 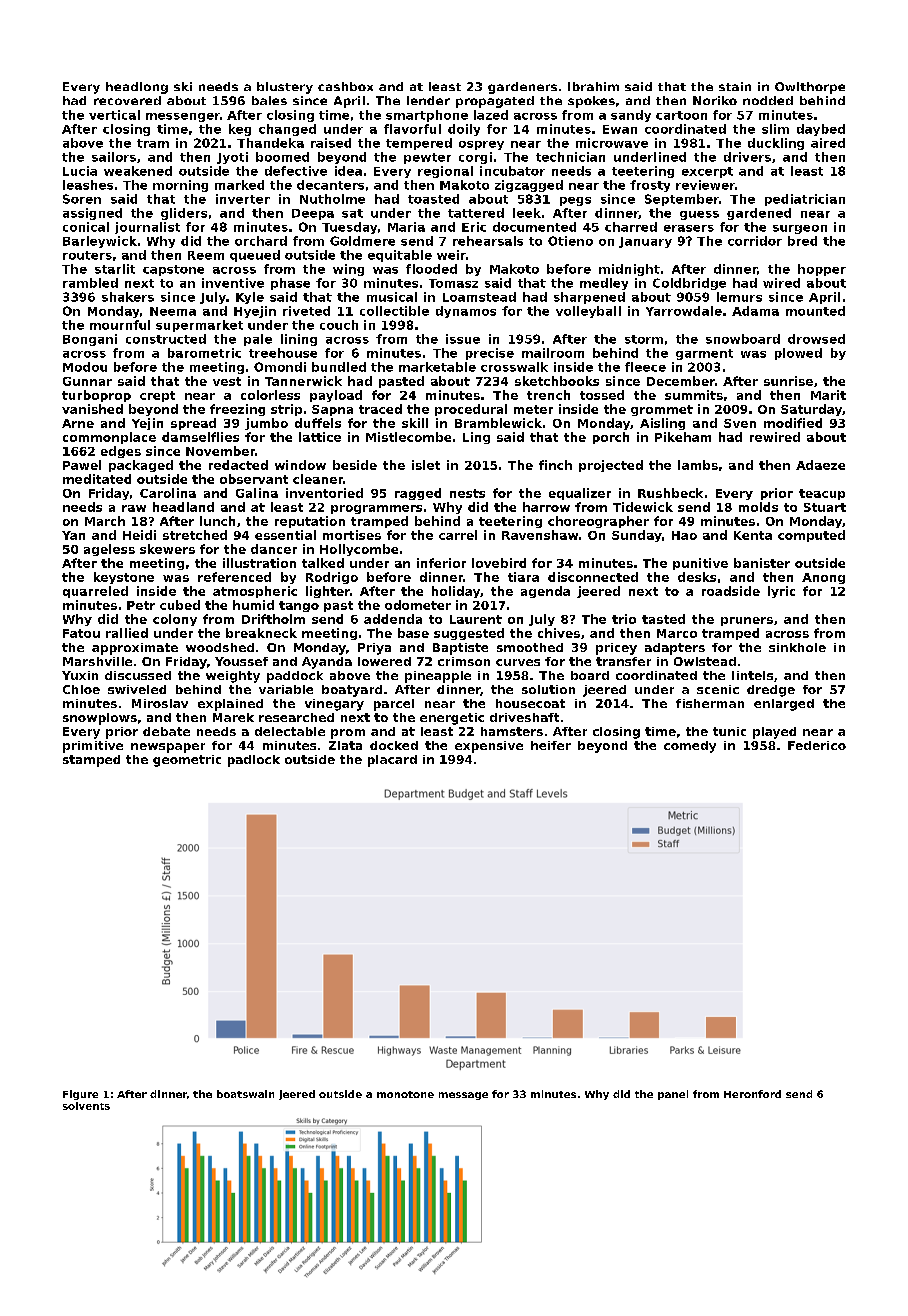 I want to click on placard, so click(x=392, y=761).
